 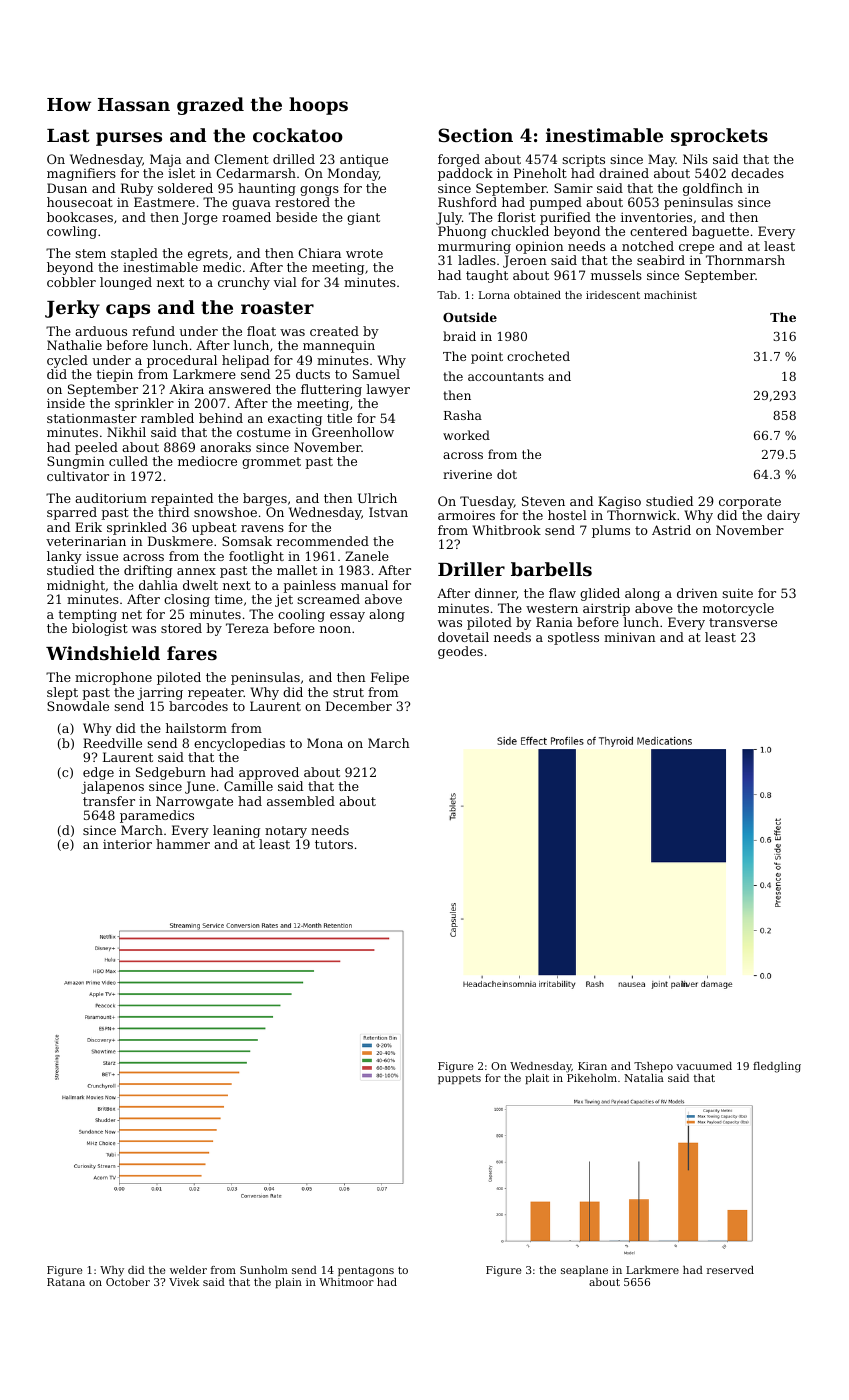 What do you see at coordinates (719, 137) in the document?
I see `sprockets` at bounding box center [719, 137].
